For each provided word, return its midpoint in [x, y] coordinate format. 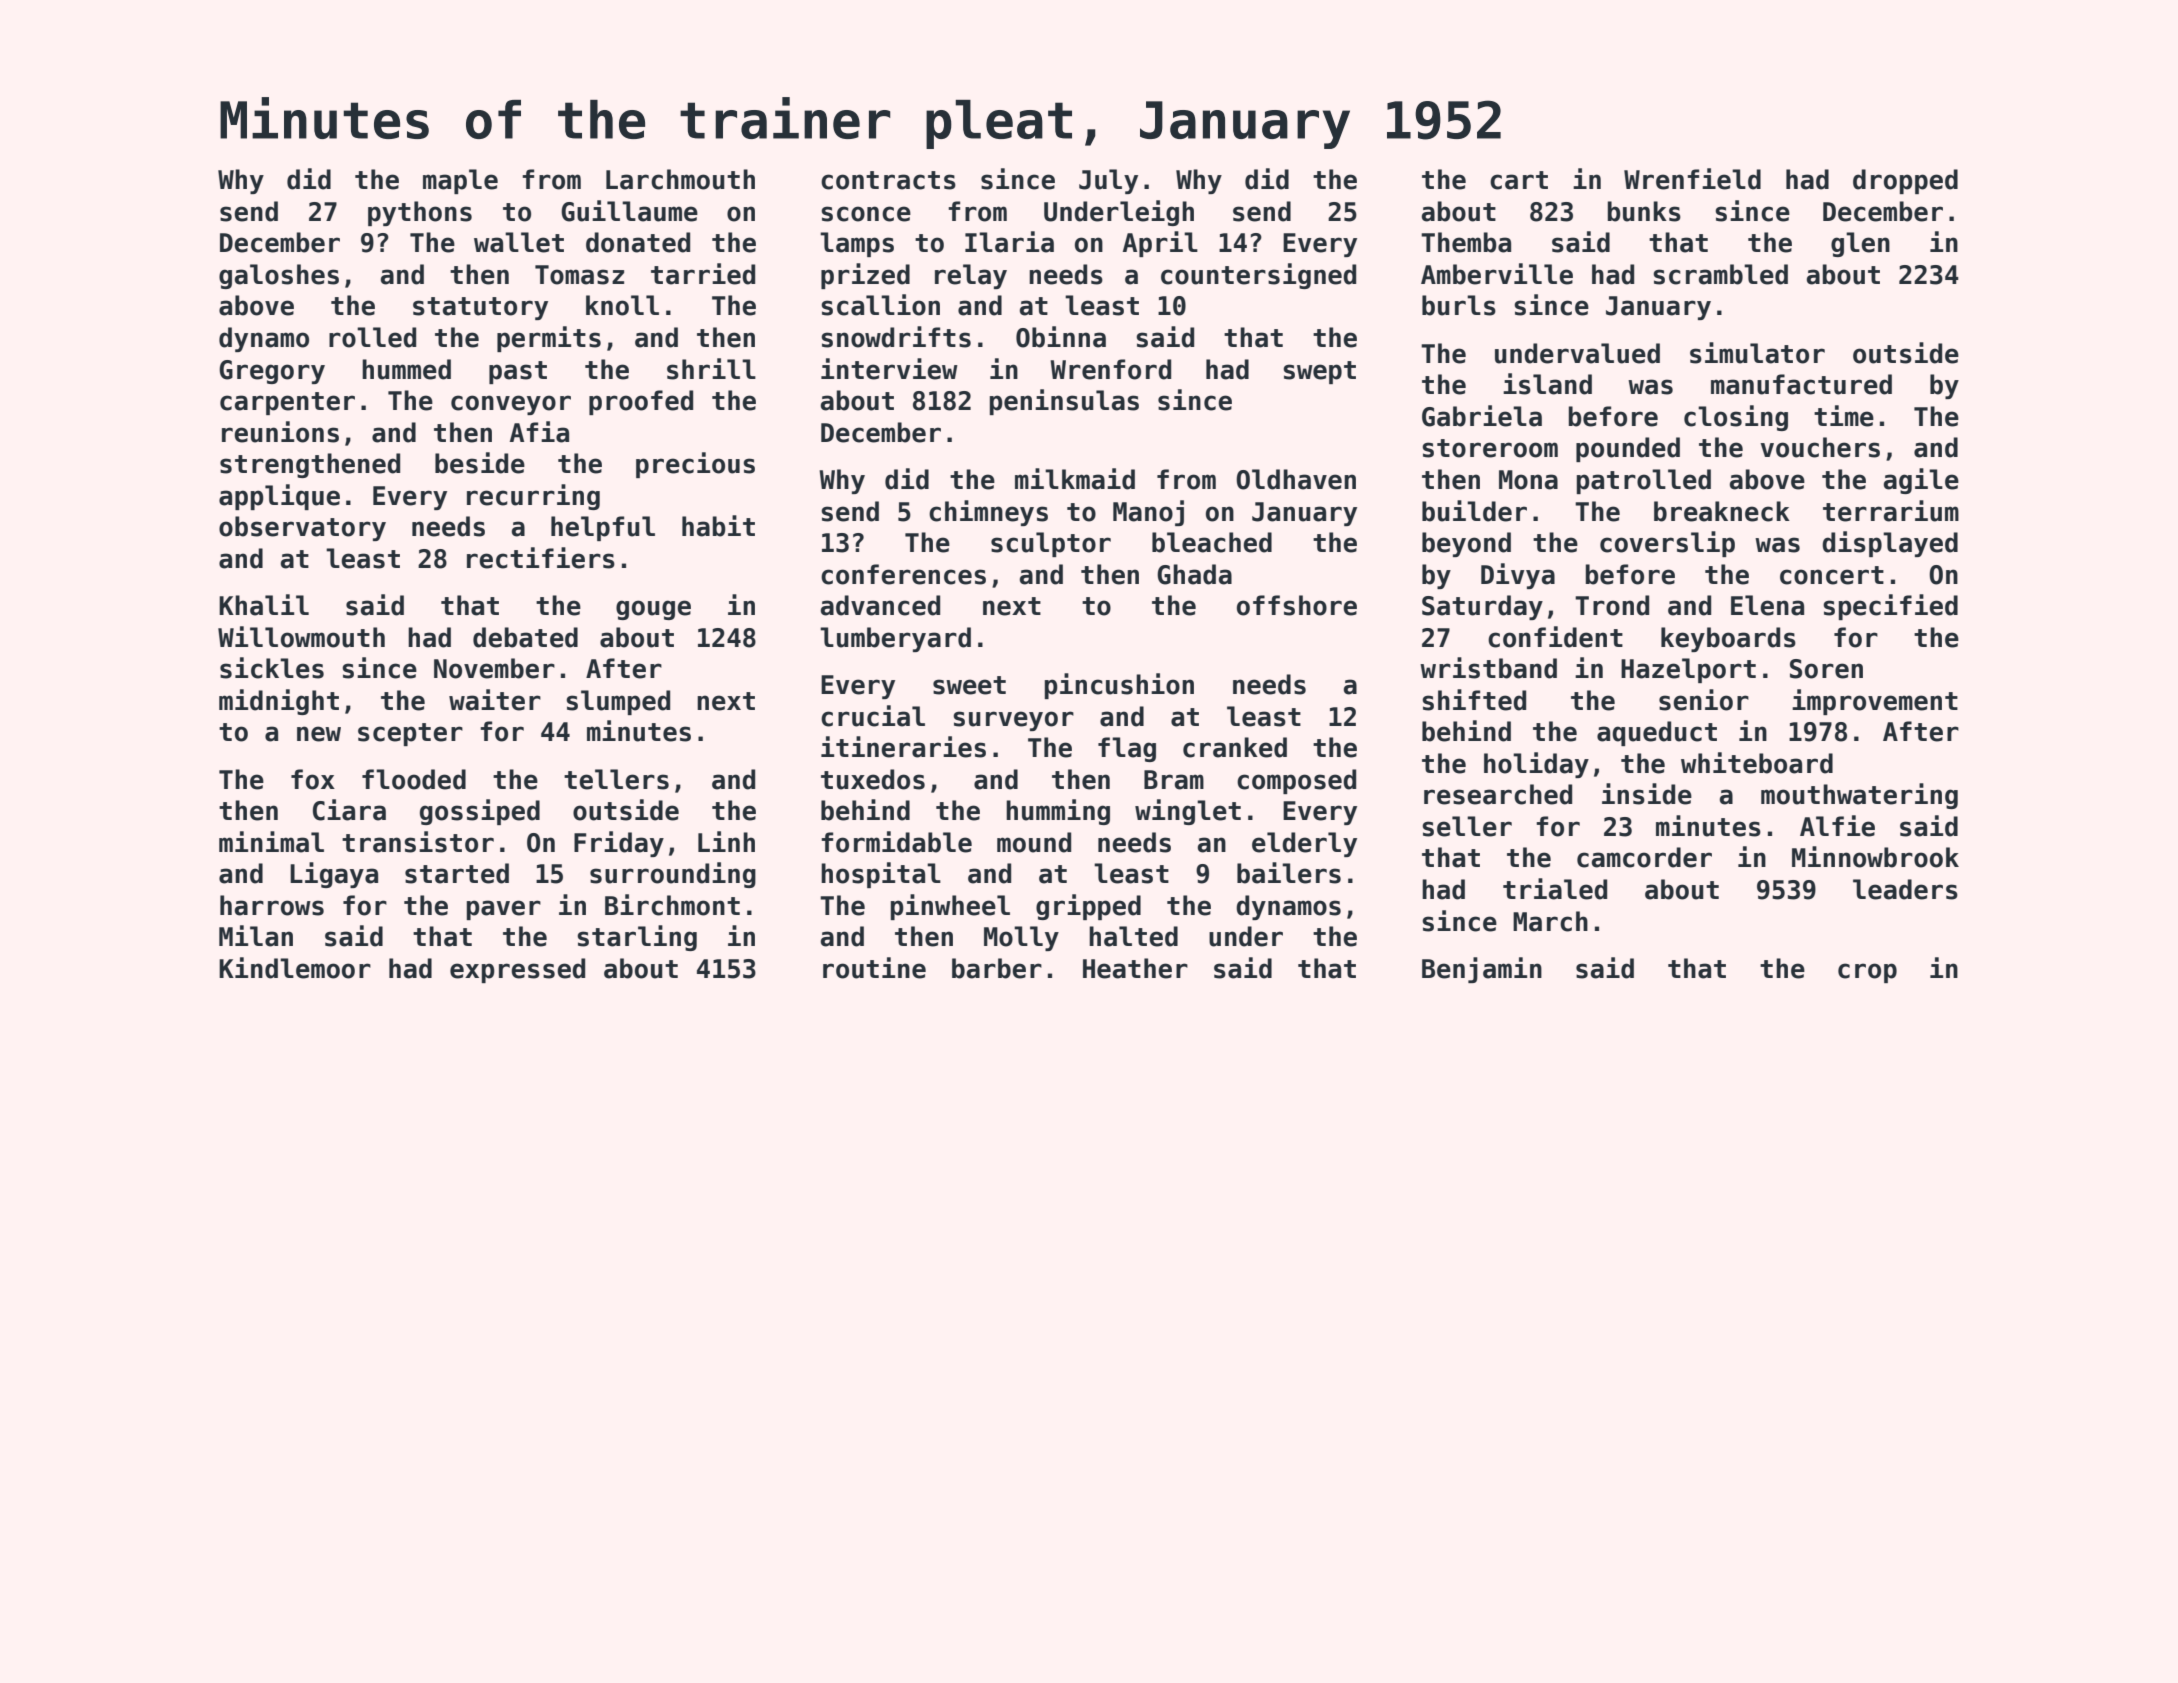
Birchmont [672, 905]
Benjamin [1482, 970]
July [1108, 181]
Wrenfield [1692, 179]
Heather [1135, 968]
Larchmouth [680, 179]
